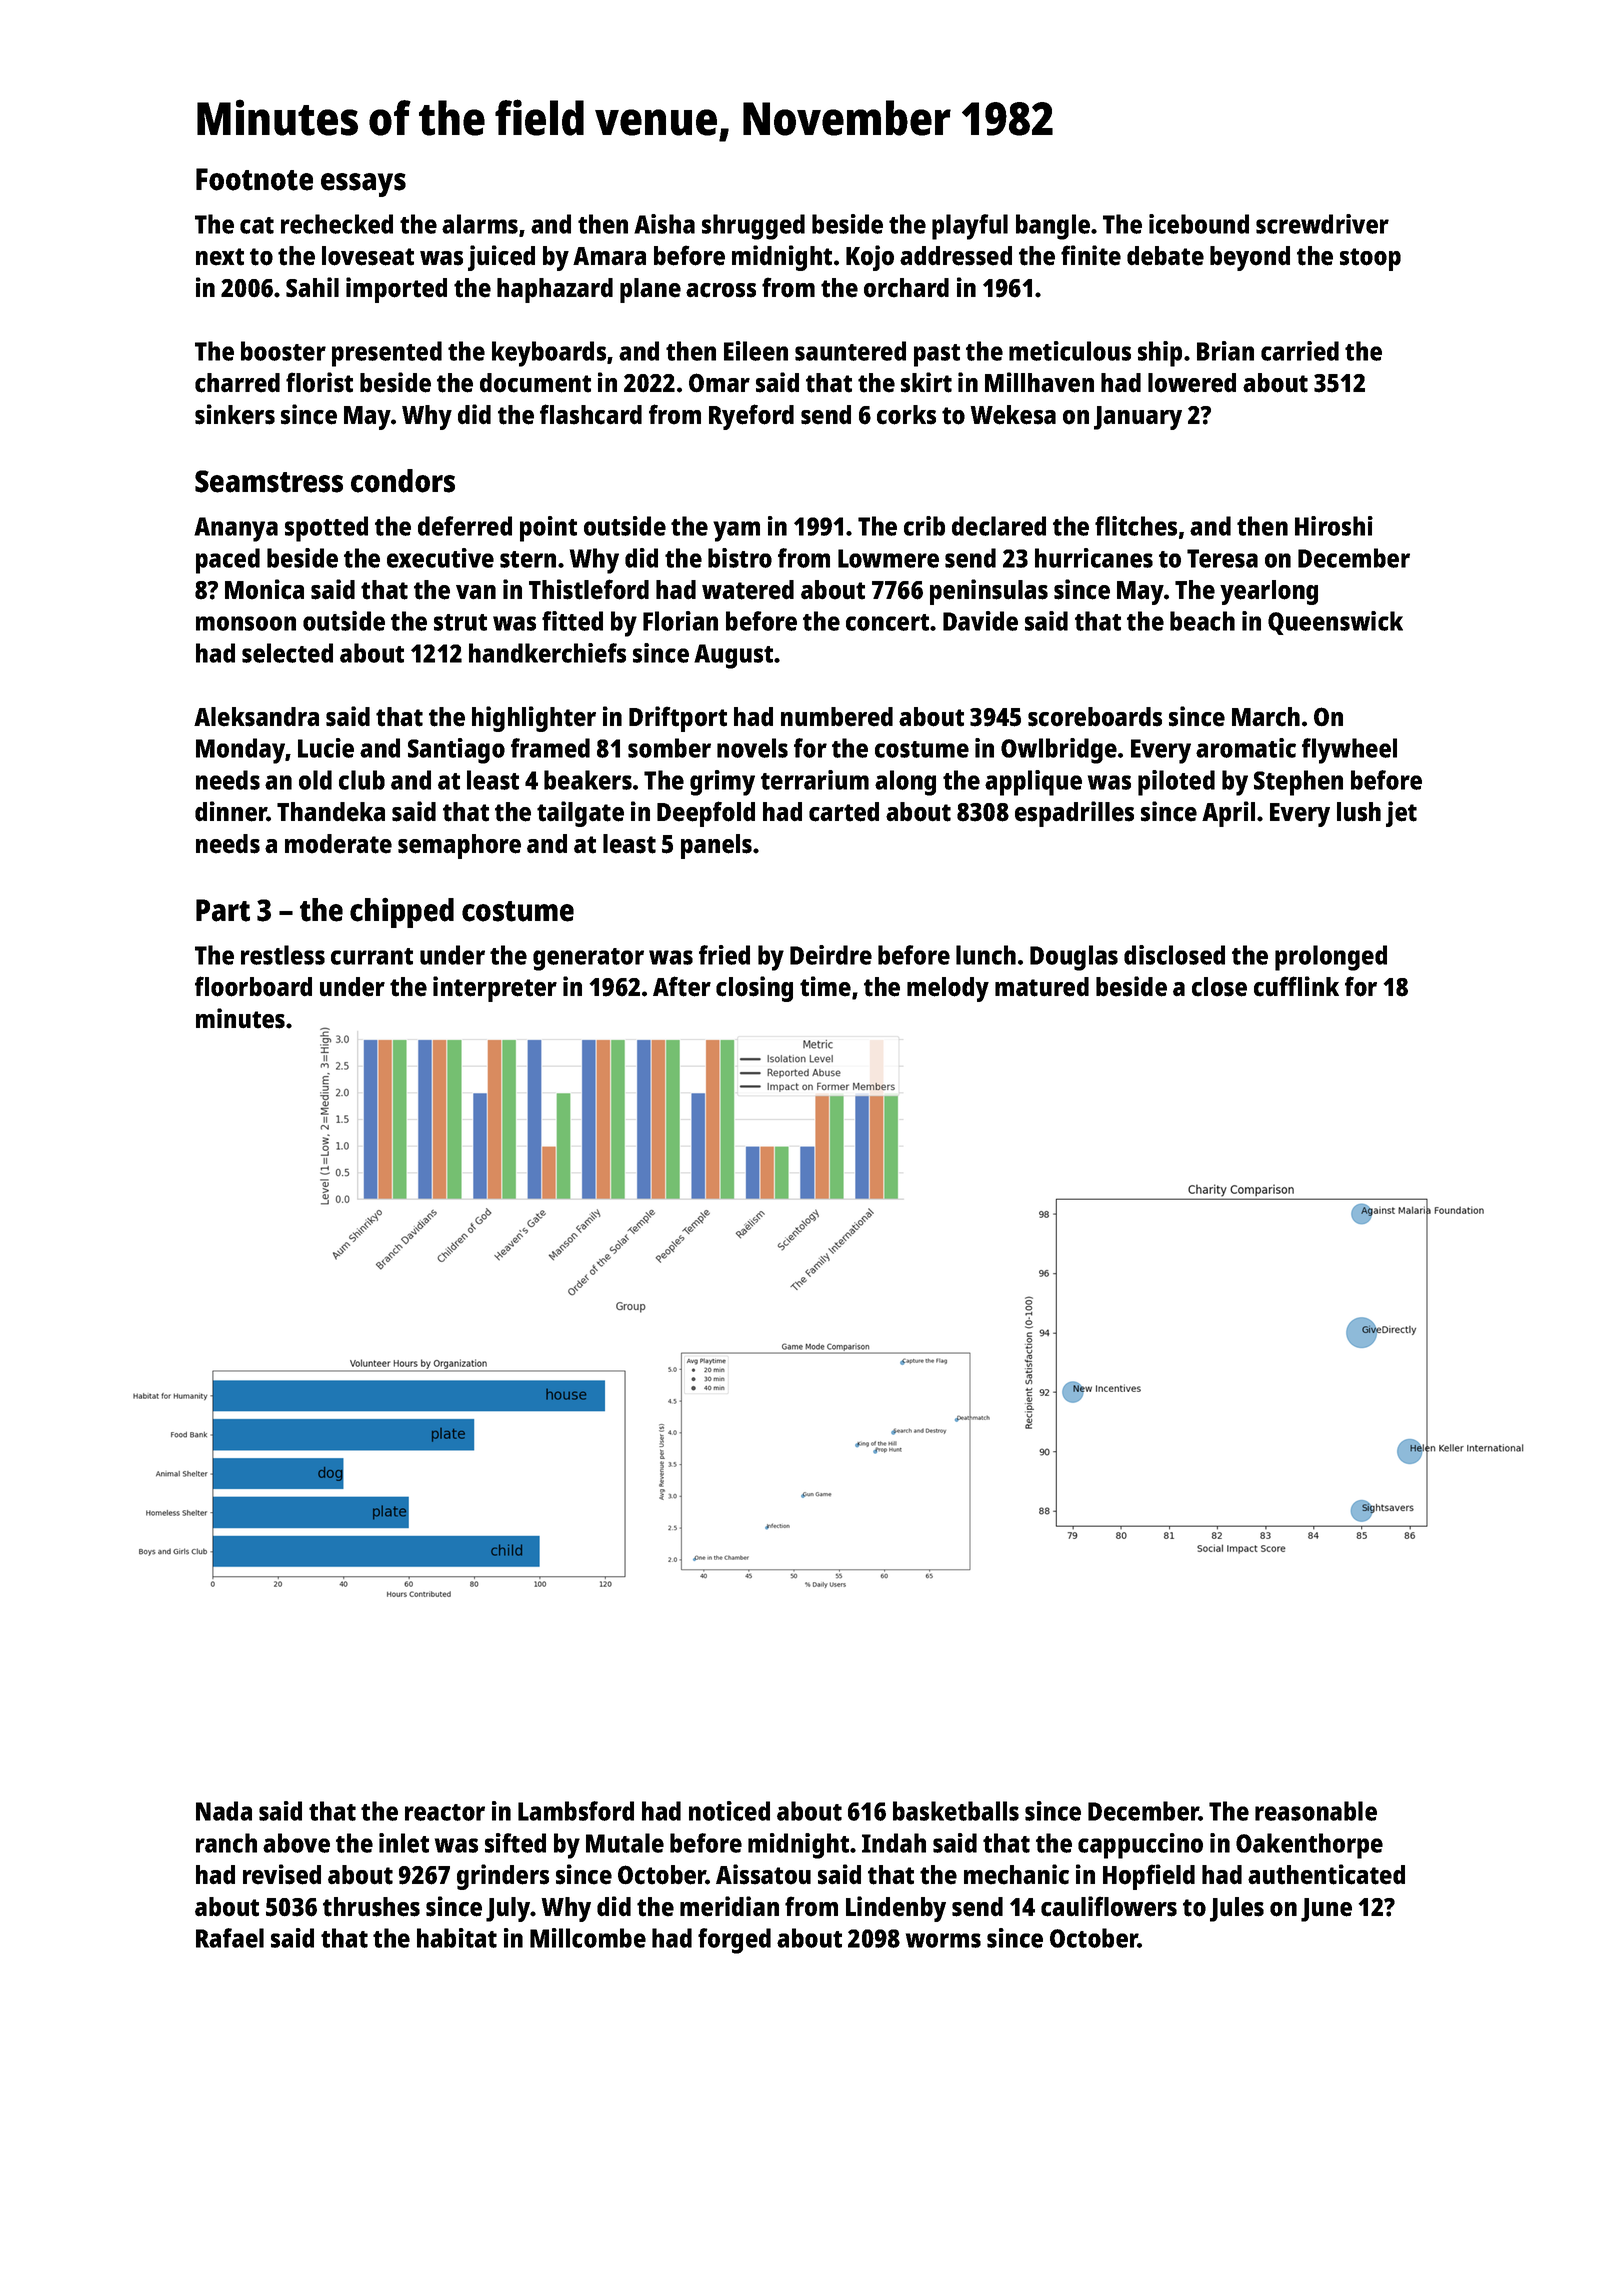  Describe the element at coordinates (948, 989) in the screenshot. I see `melody` at that location.
